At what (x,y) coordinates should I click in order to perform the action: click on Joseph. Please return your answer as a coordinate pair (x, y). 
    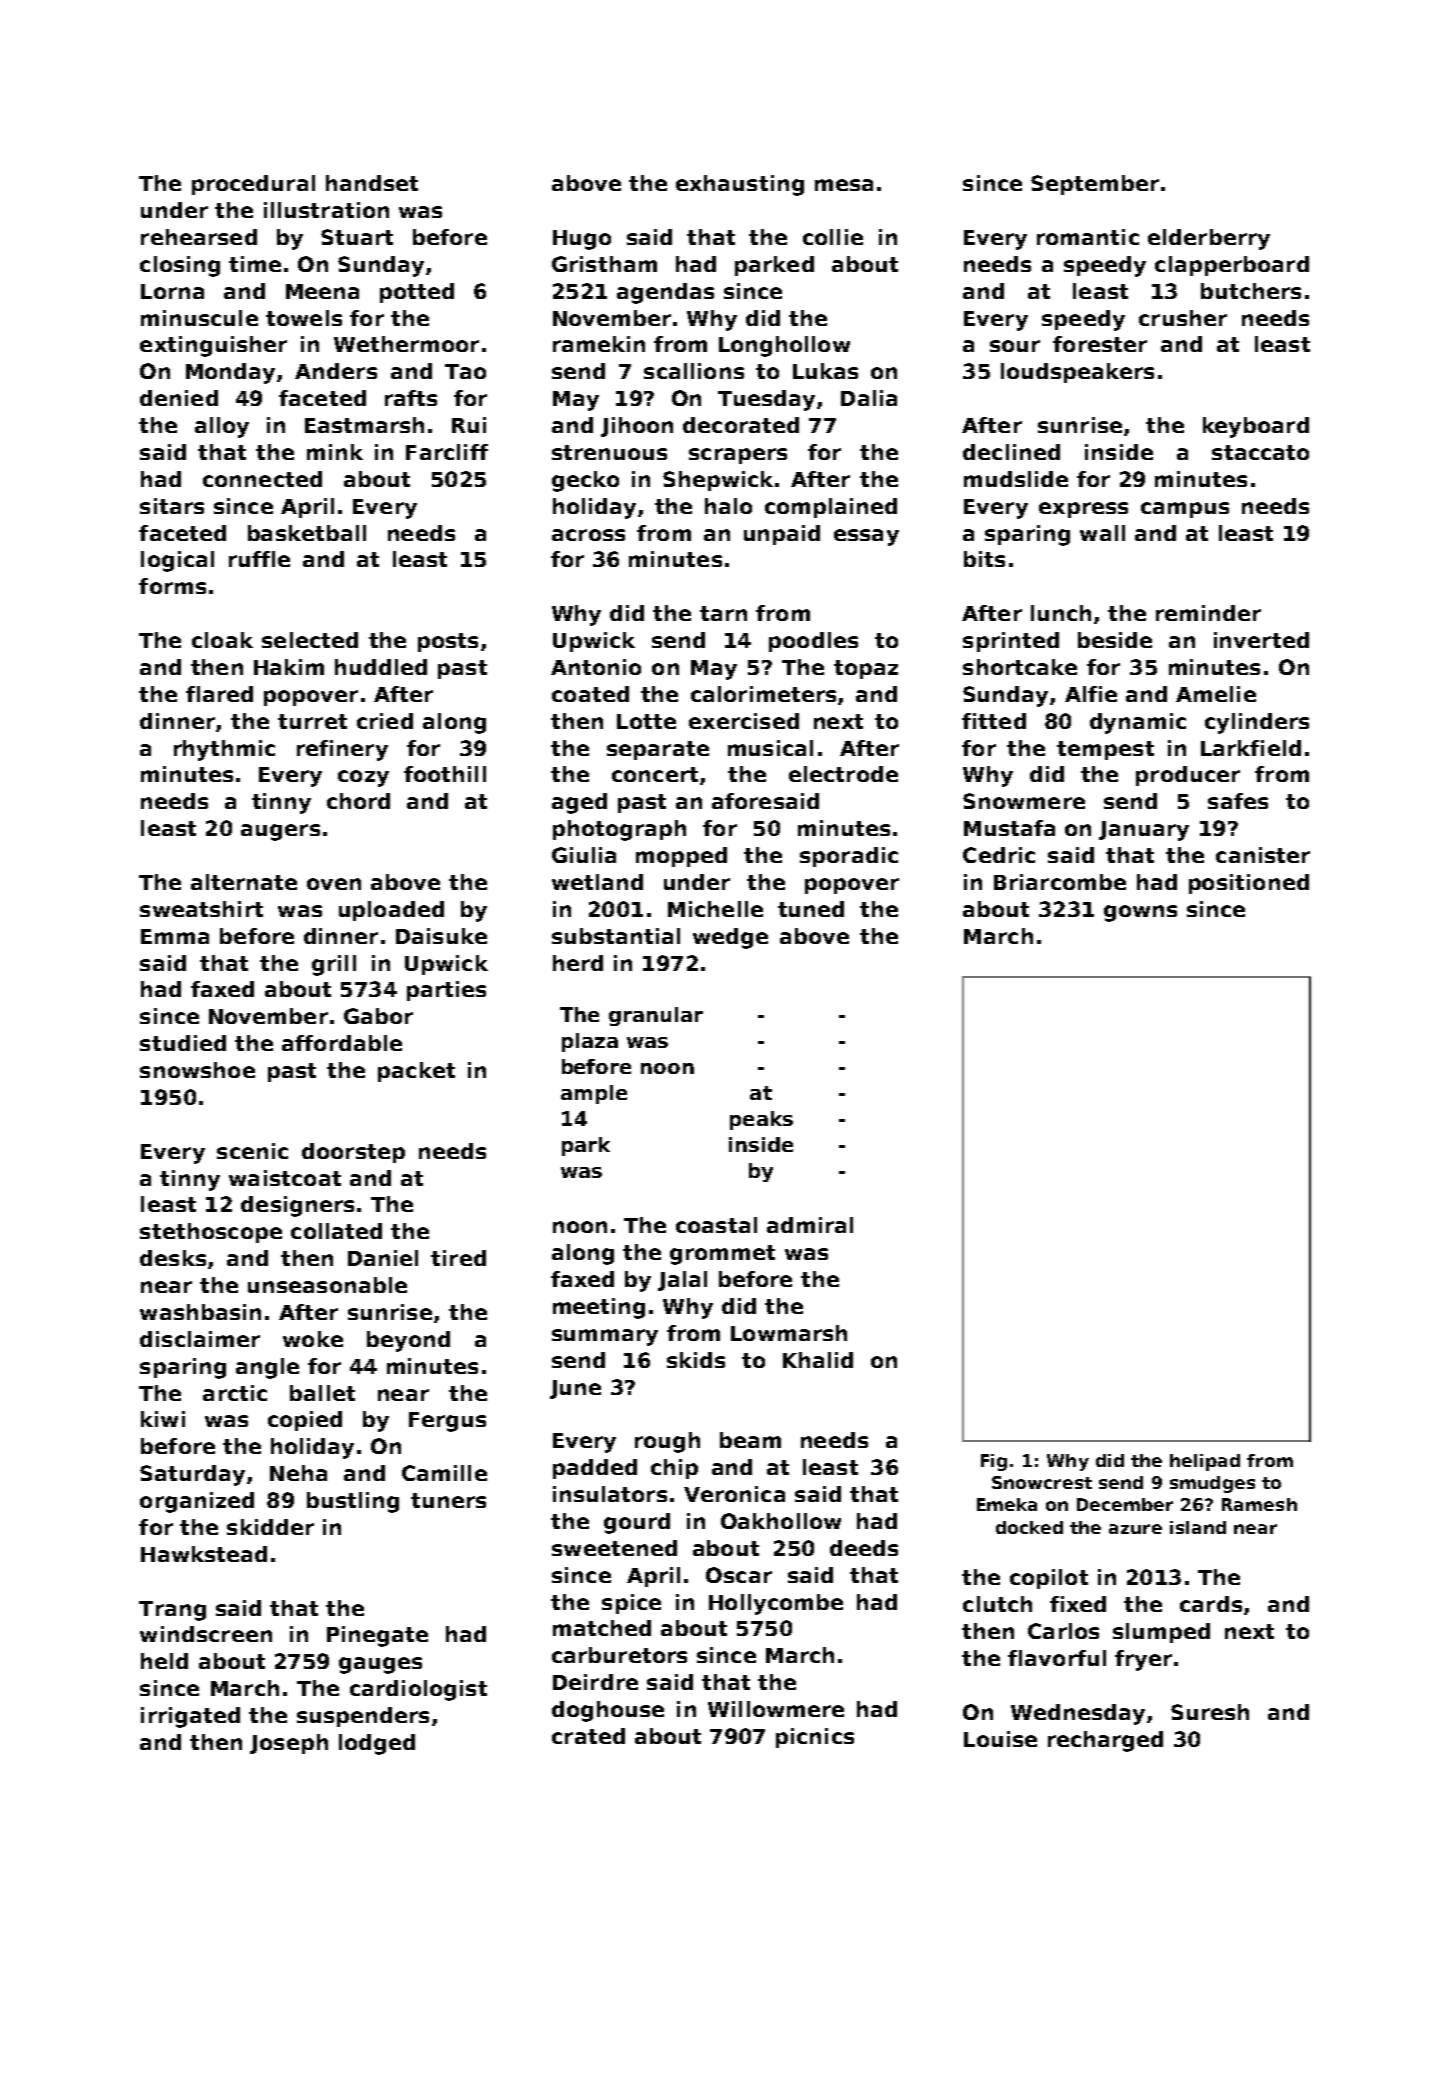
    Looking at the image, I should click on (289, 1744).
